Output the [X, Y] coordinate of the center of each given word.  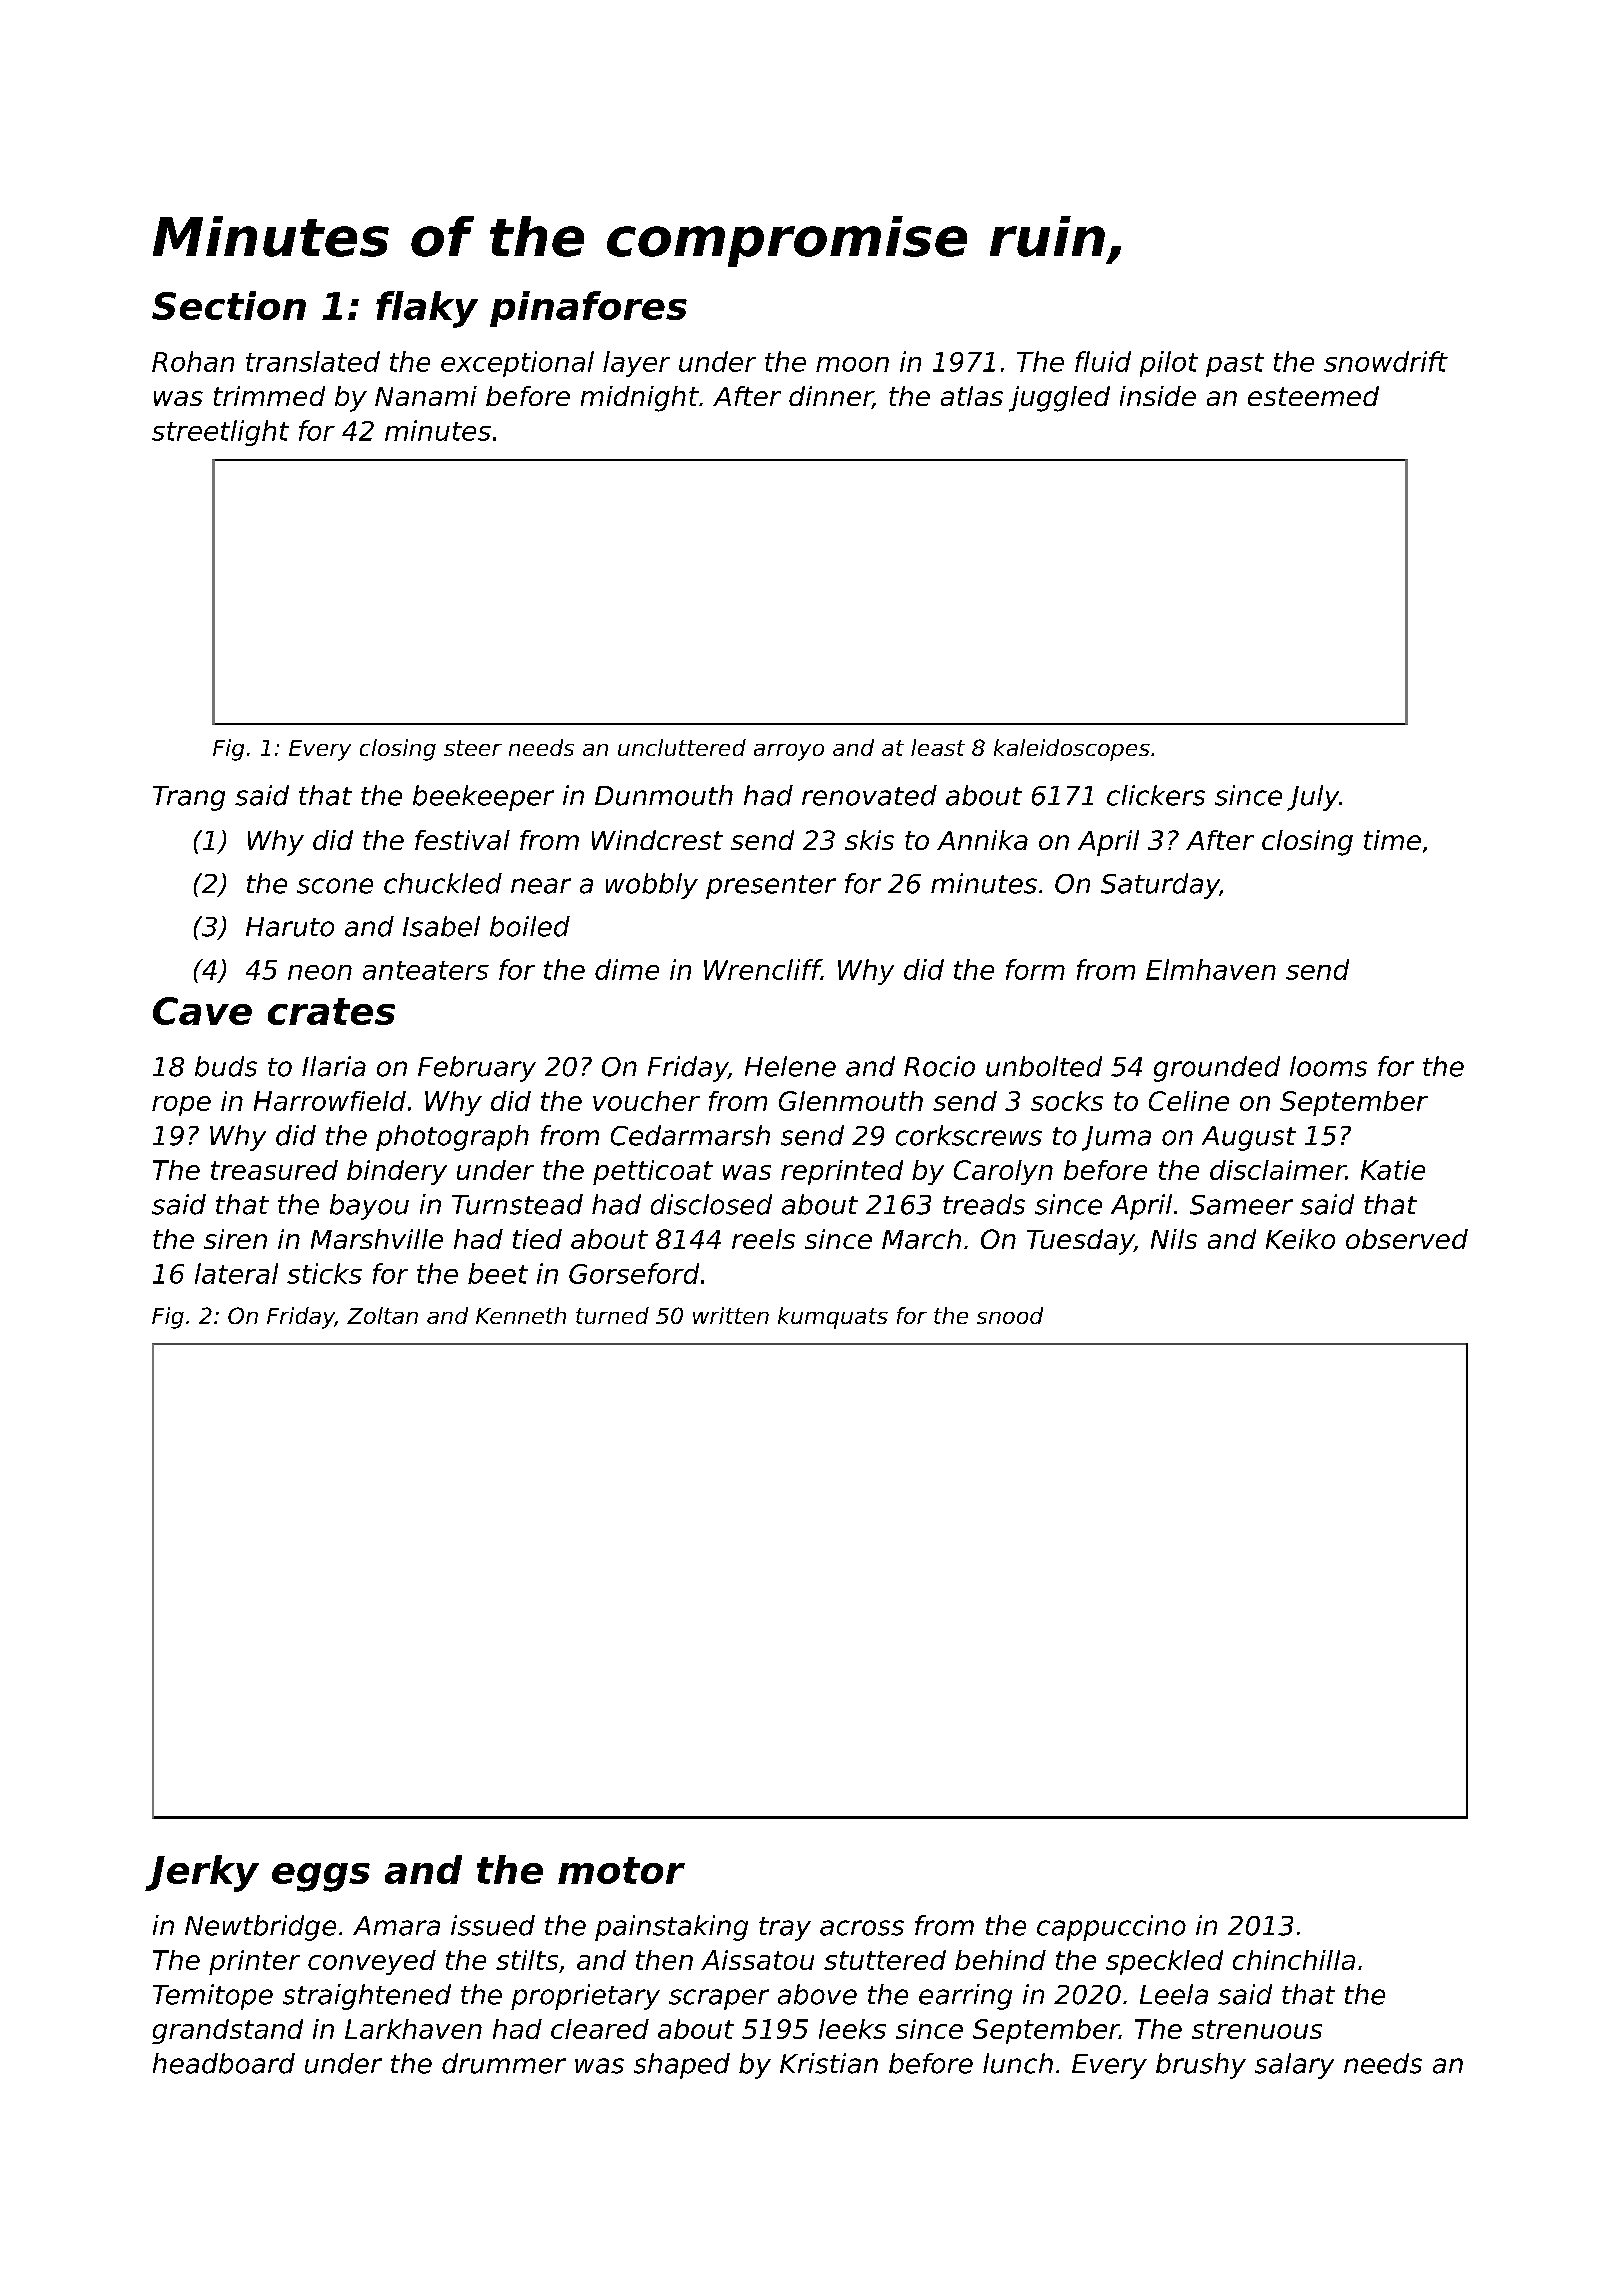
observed [1407, 1239]
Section [229, 305]
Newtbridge [260, 1928]
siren [235, 1239]
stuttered [885, 1960]
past [1235, 365]
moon [852, 364]
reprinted [842, 1172]
